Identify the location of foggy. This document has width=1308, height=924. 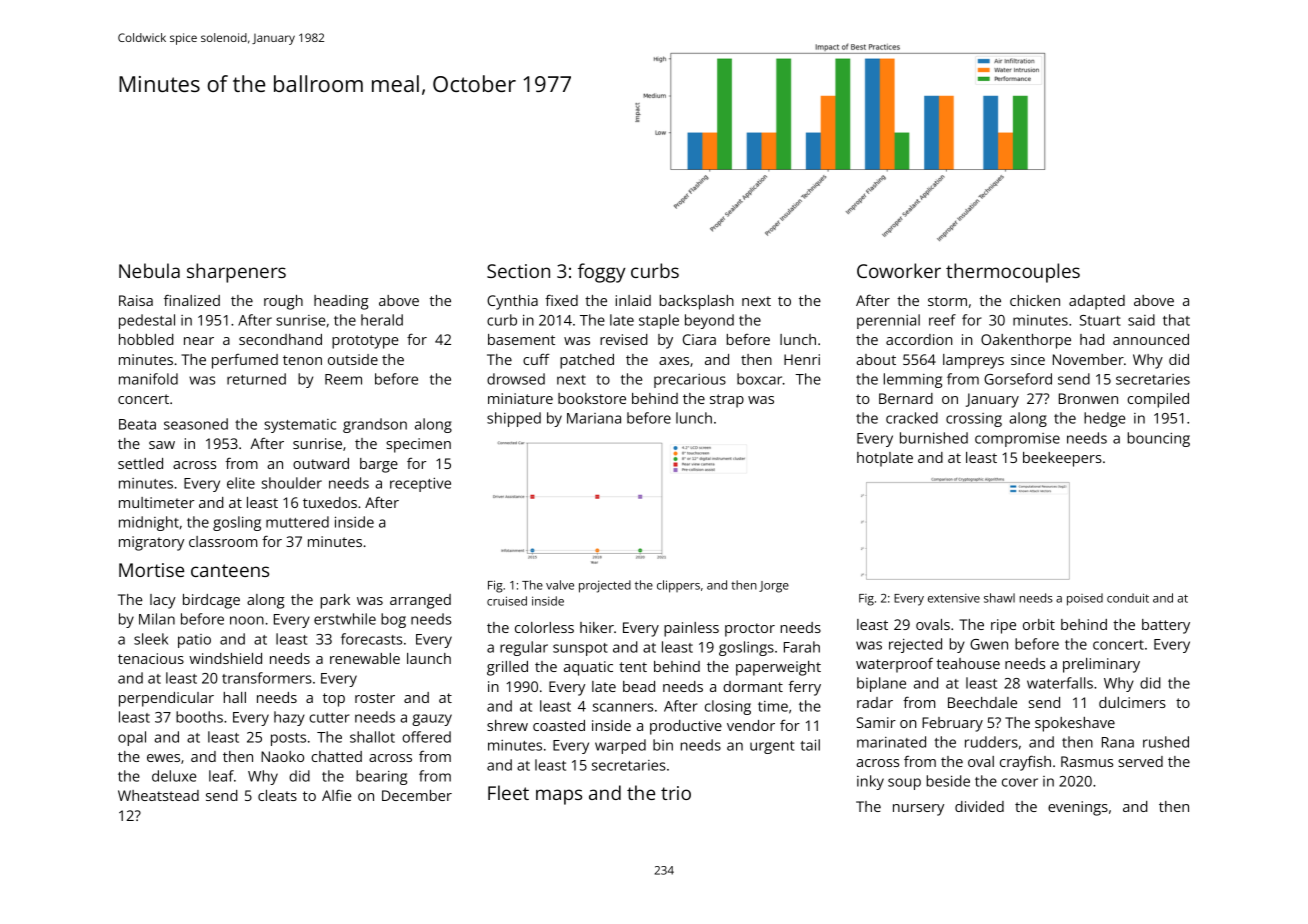
(602, 273).
